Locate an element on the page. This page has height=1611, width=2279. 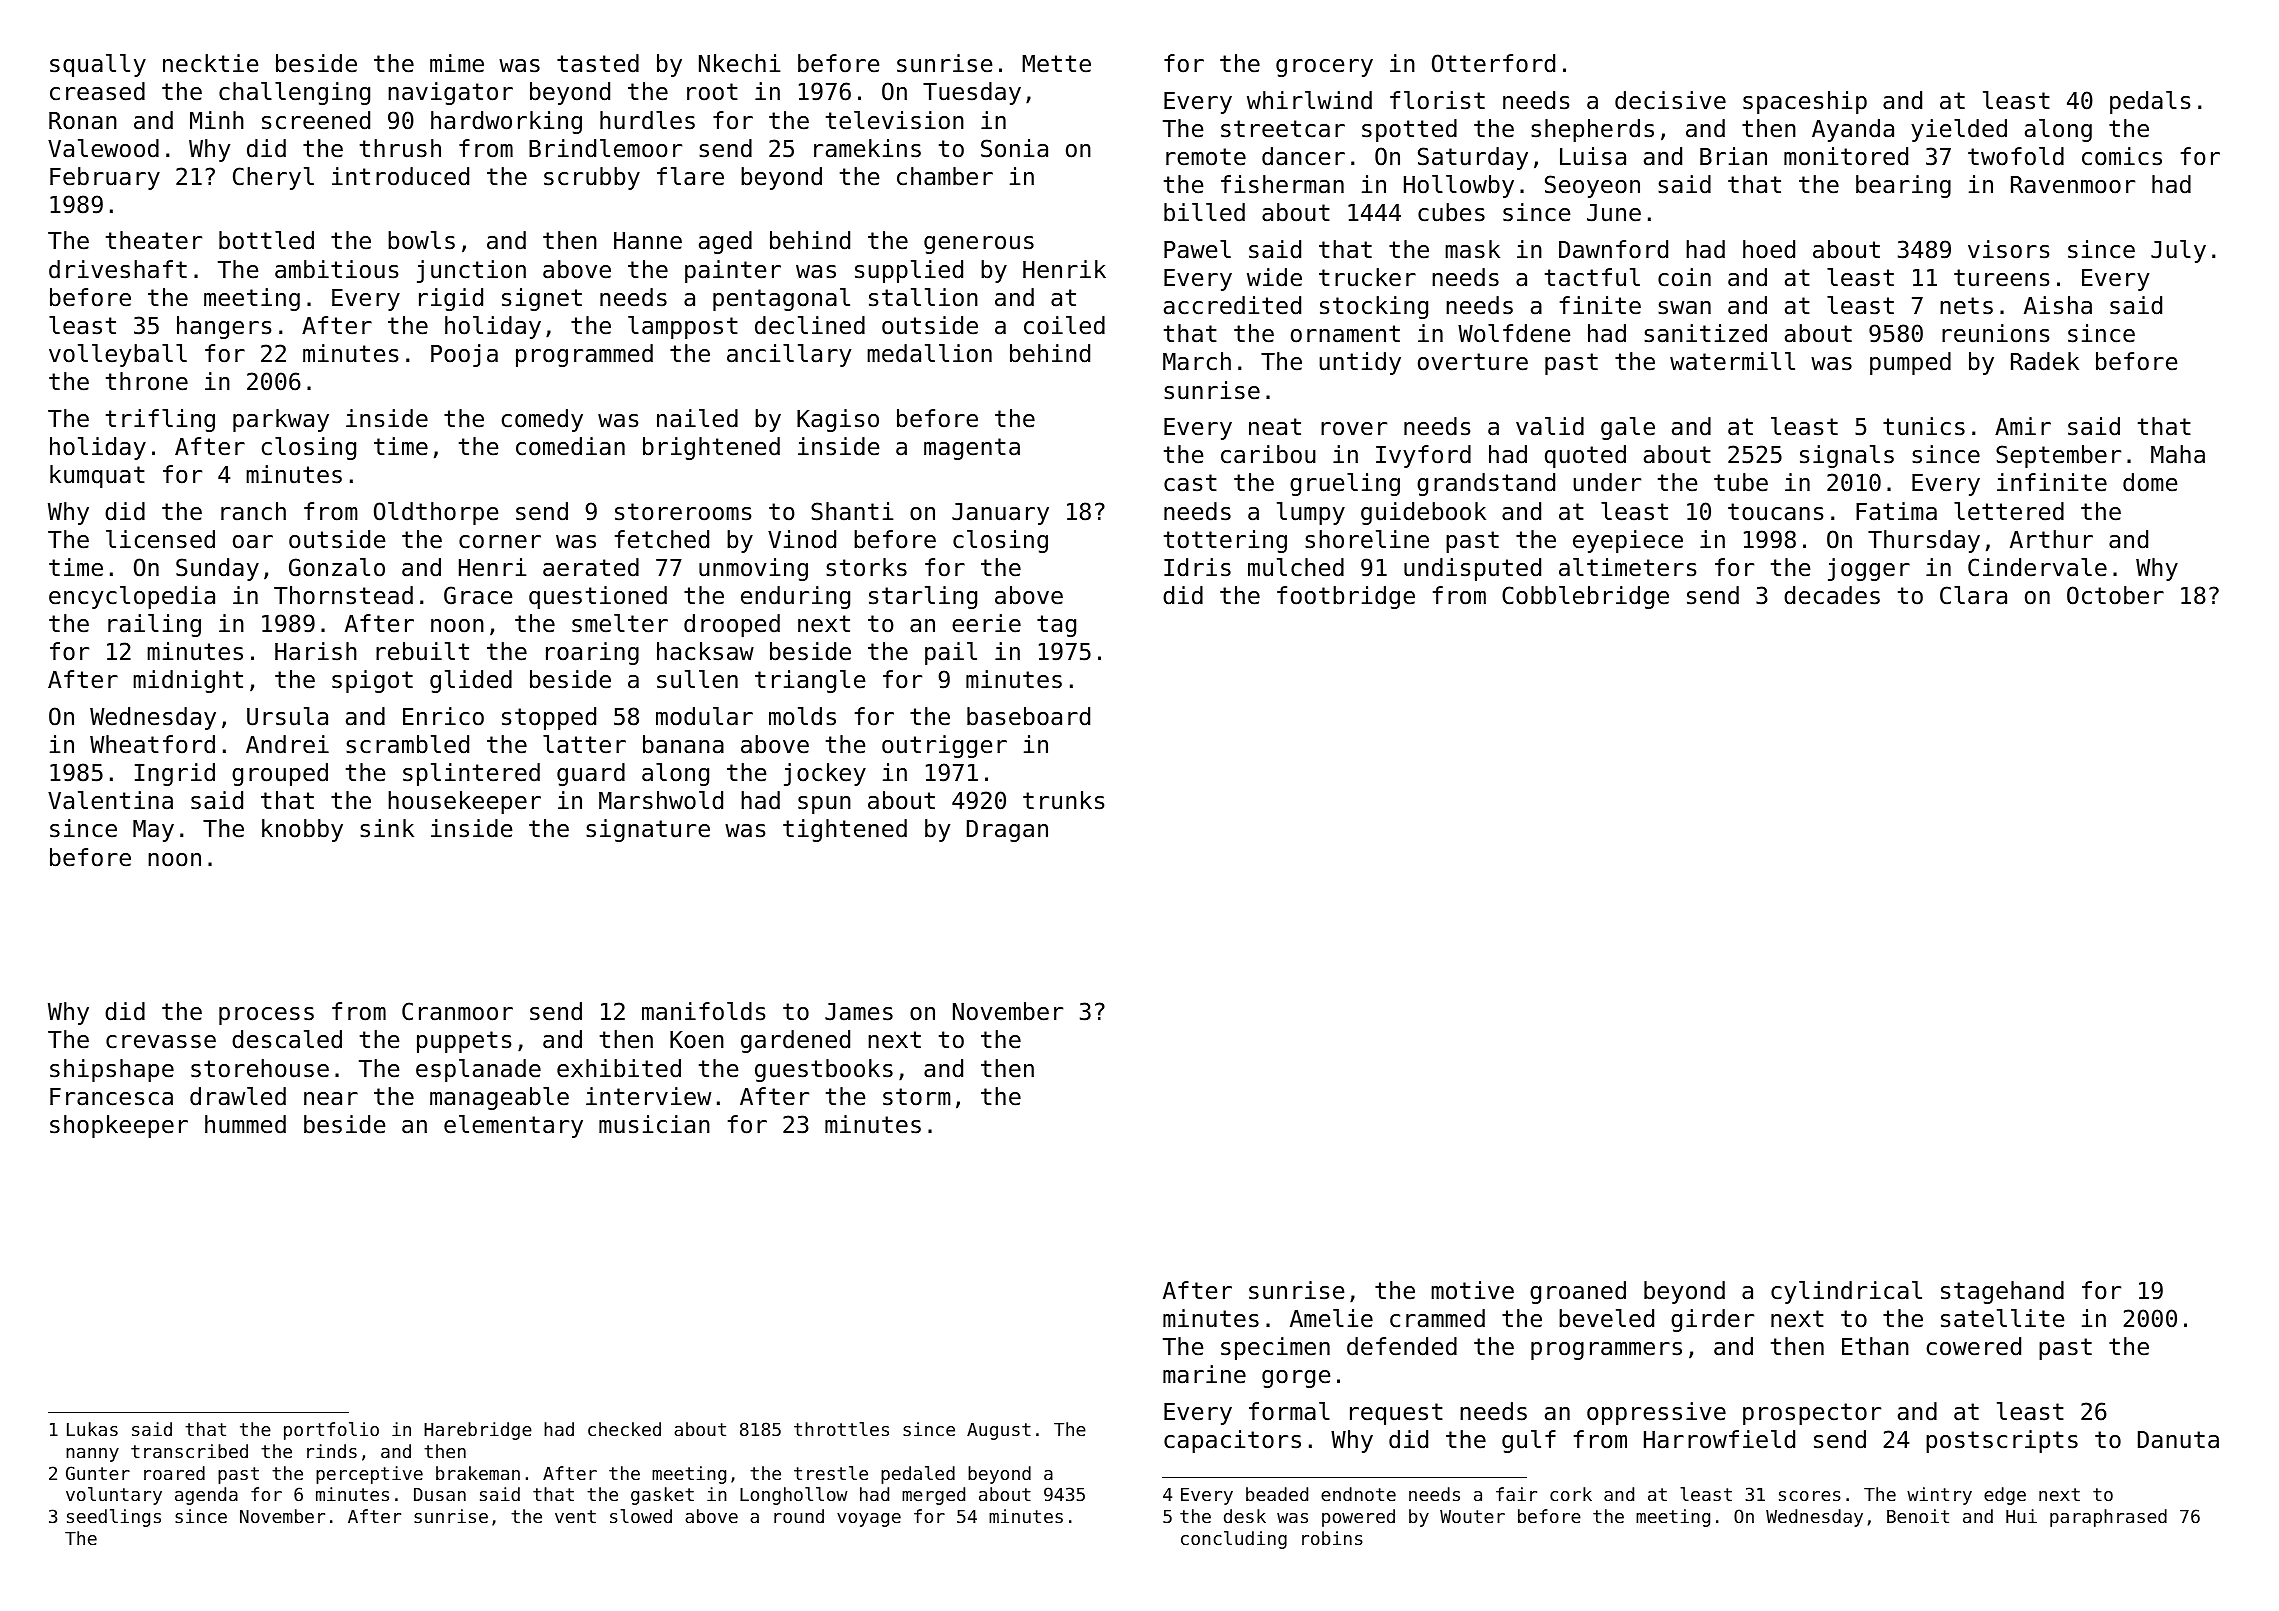
James is located at coordinates (859, 1012).
